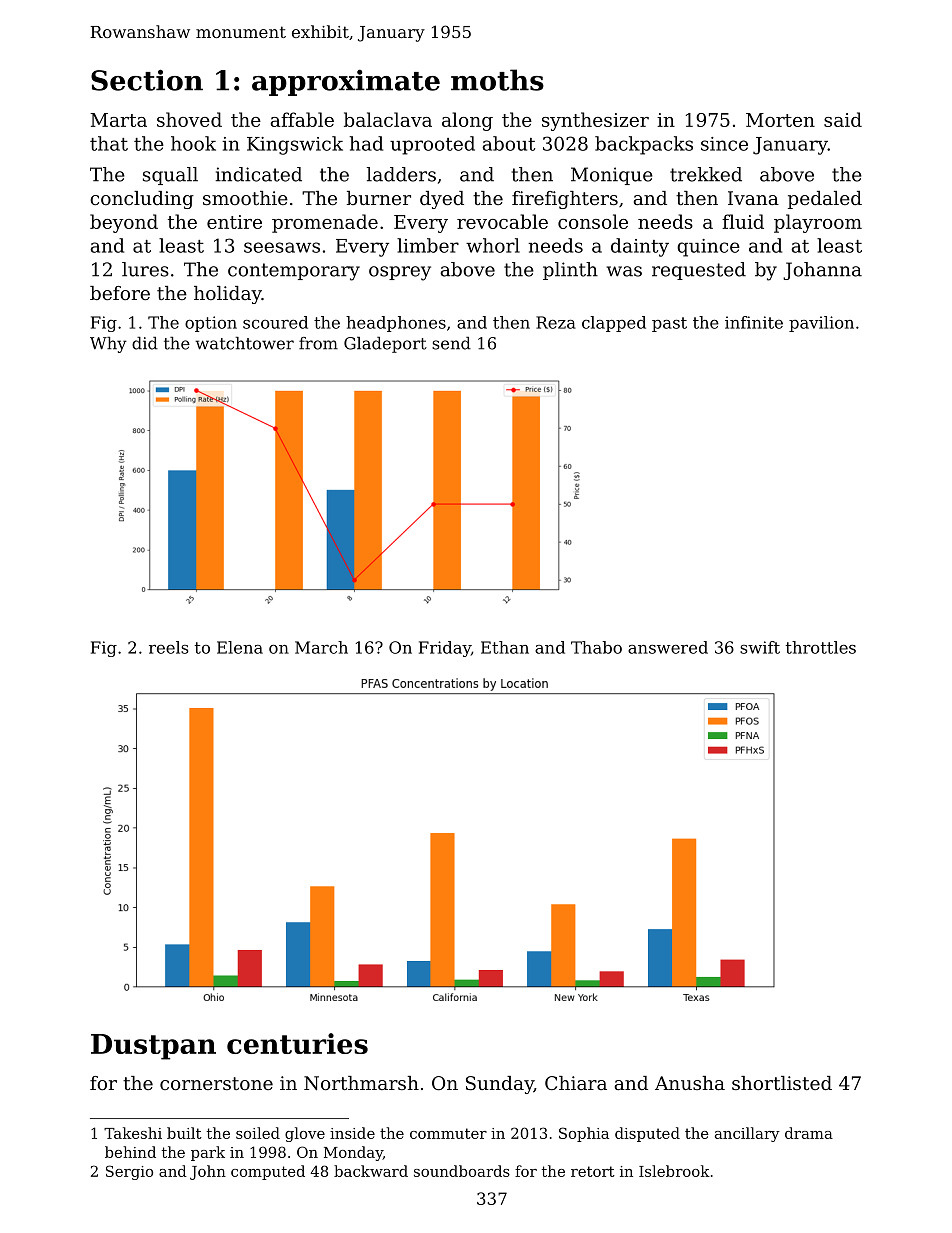 Image resolution: width=952 pixels, height=1233 pixels. What do you see at coordinates (129, 1172) in the image?
I see `Sergio` at bounding box center [129, 1172].
